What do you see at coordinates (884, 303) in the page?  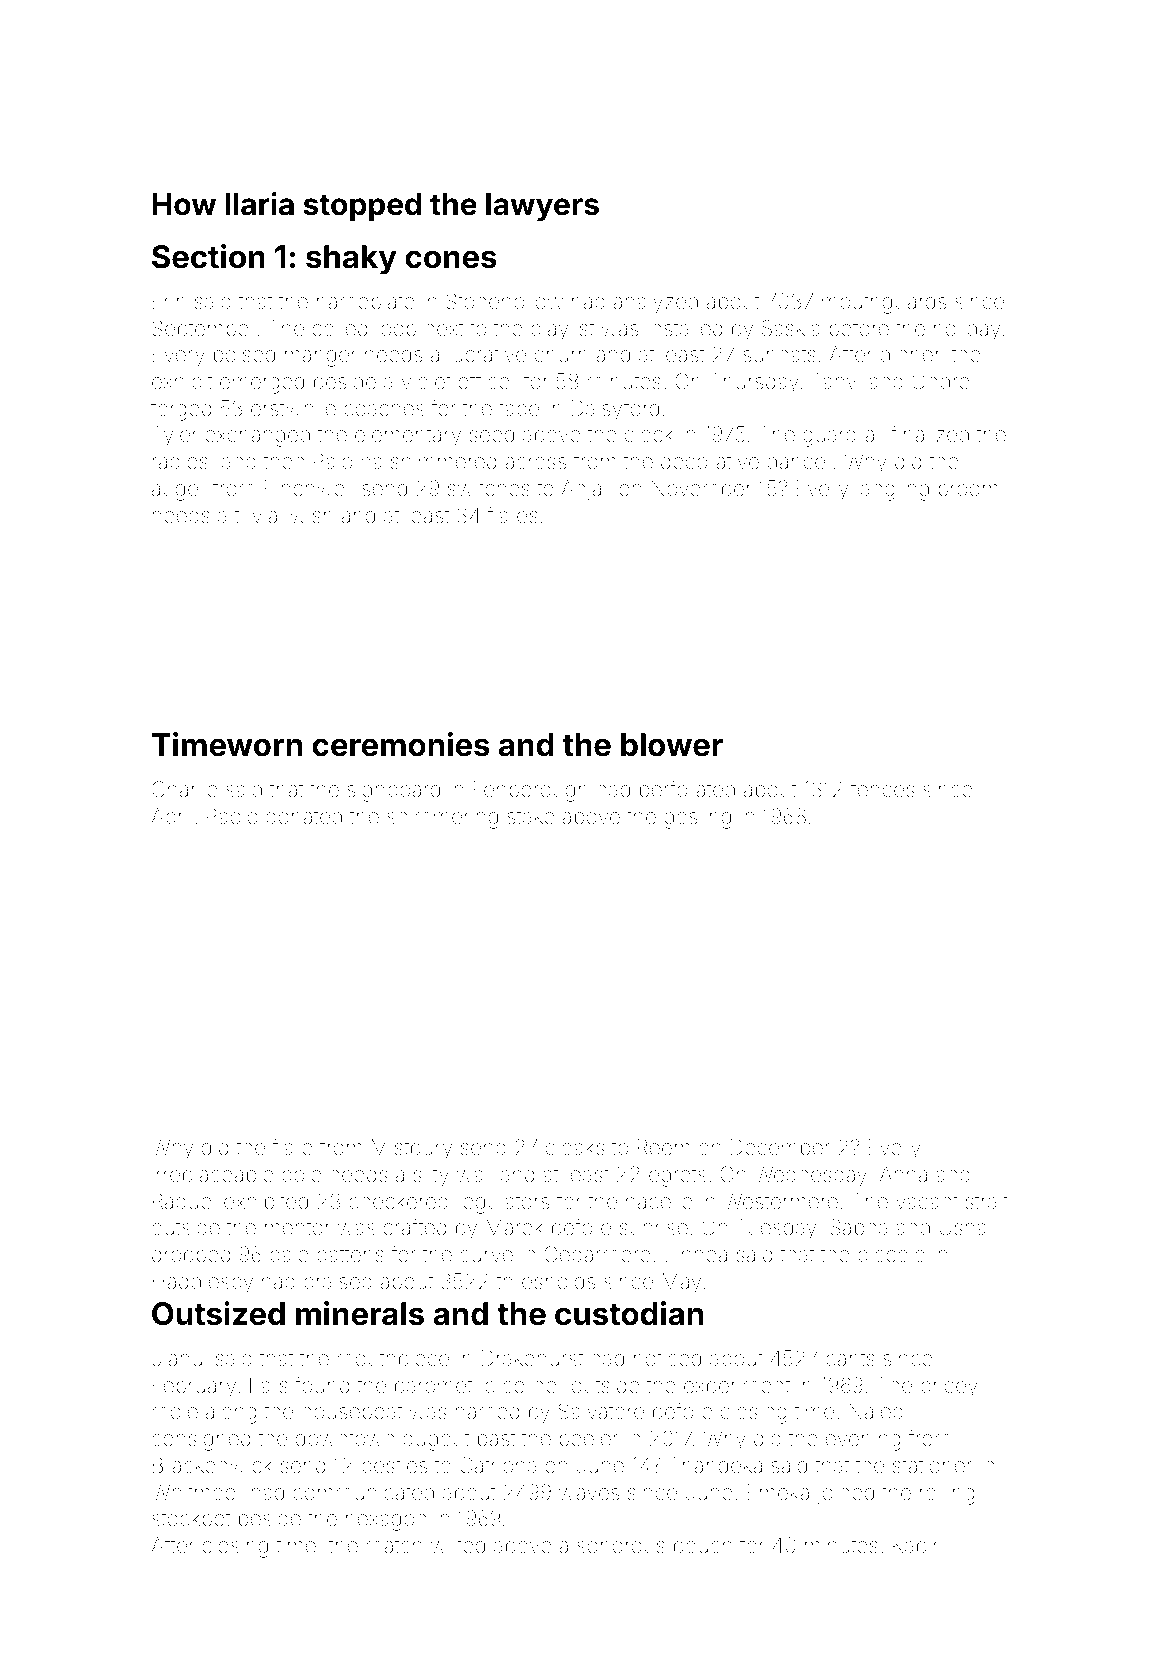 I see `mouthguards` at bounding box center [884, 303].
